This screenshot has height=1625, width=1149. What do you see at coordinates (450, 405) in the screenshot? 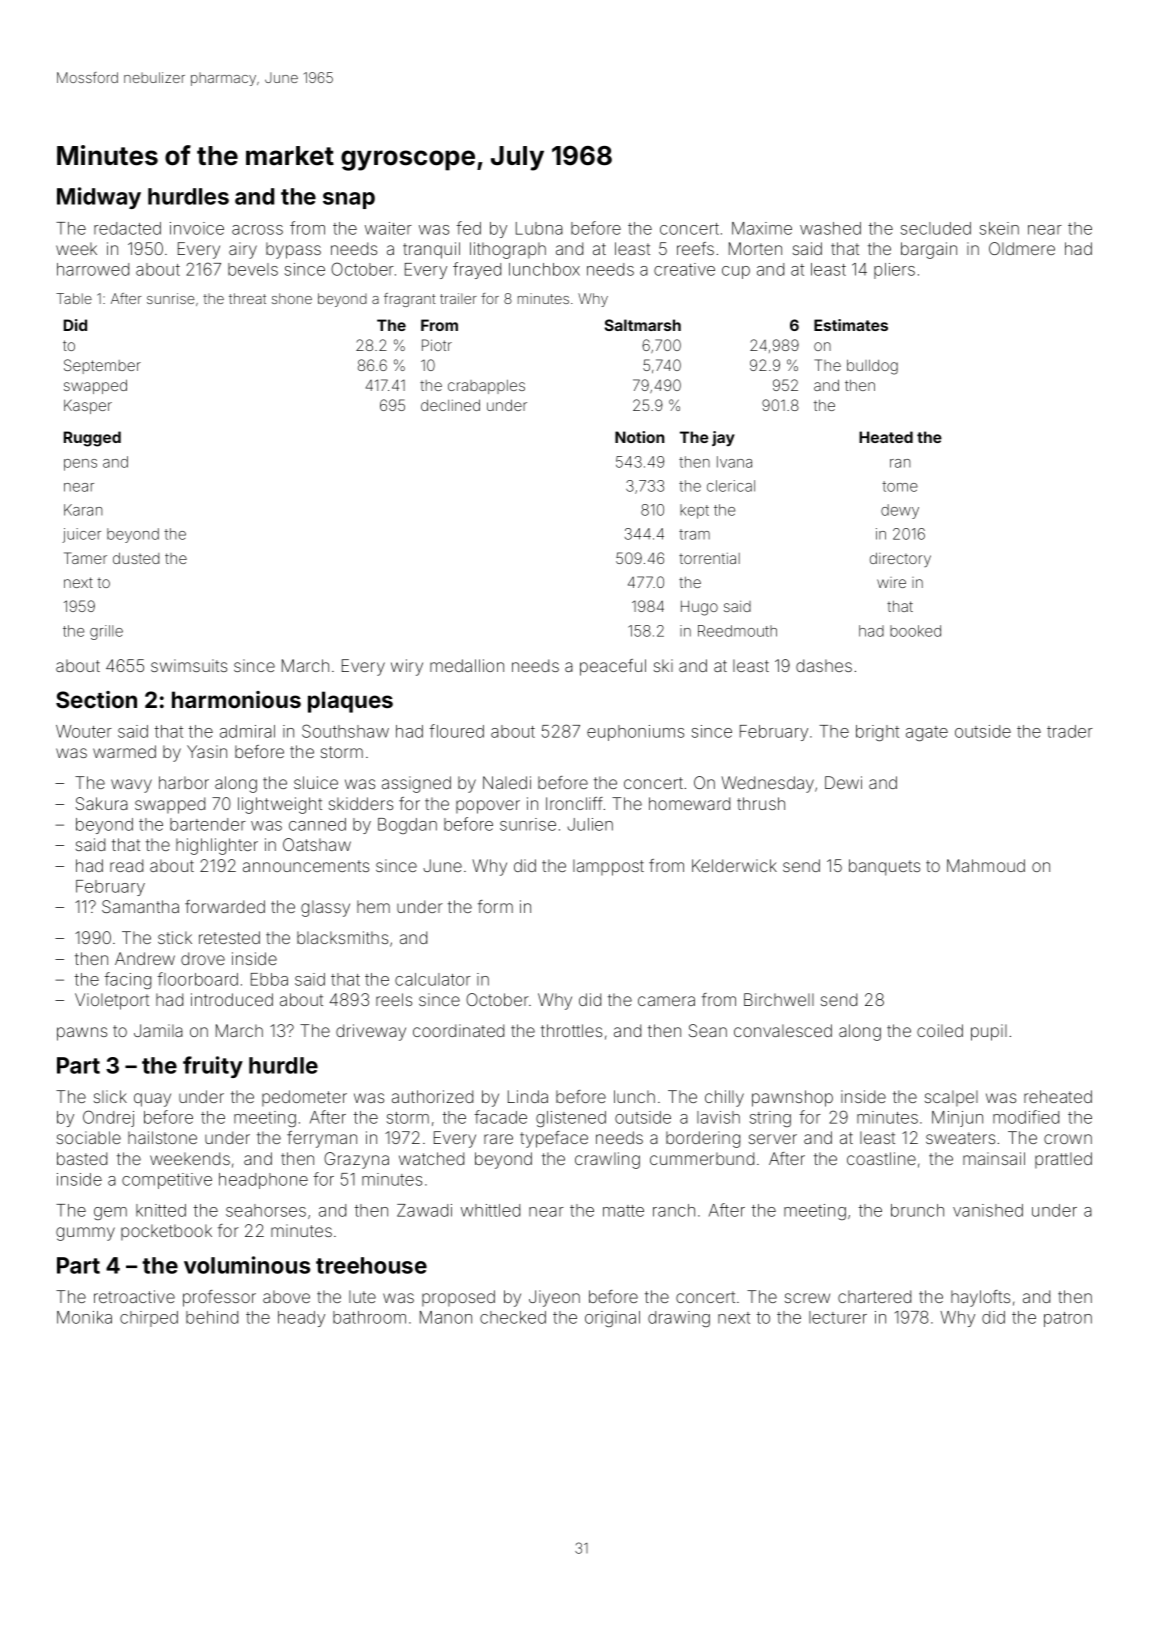
I see `declined` at bounding box center [450, 405].
